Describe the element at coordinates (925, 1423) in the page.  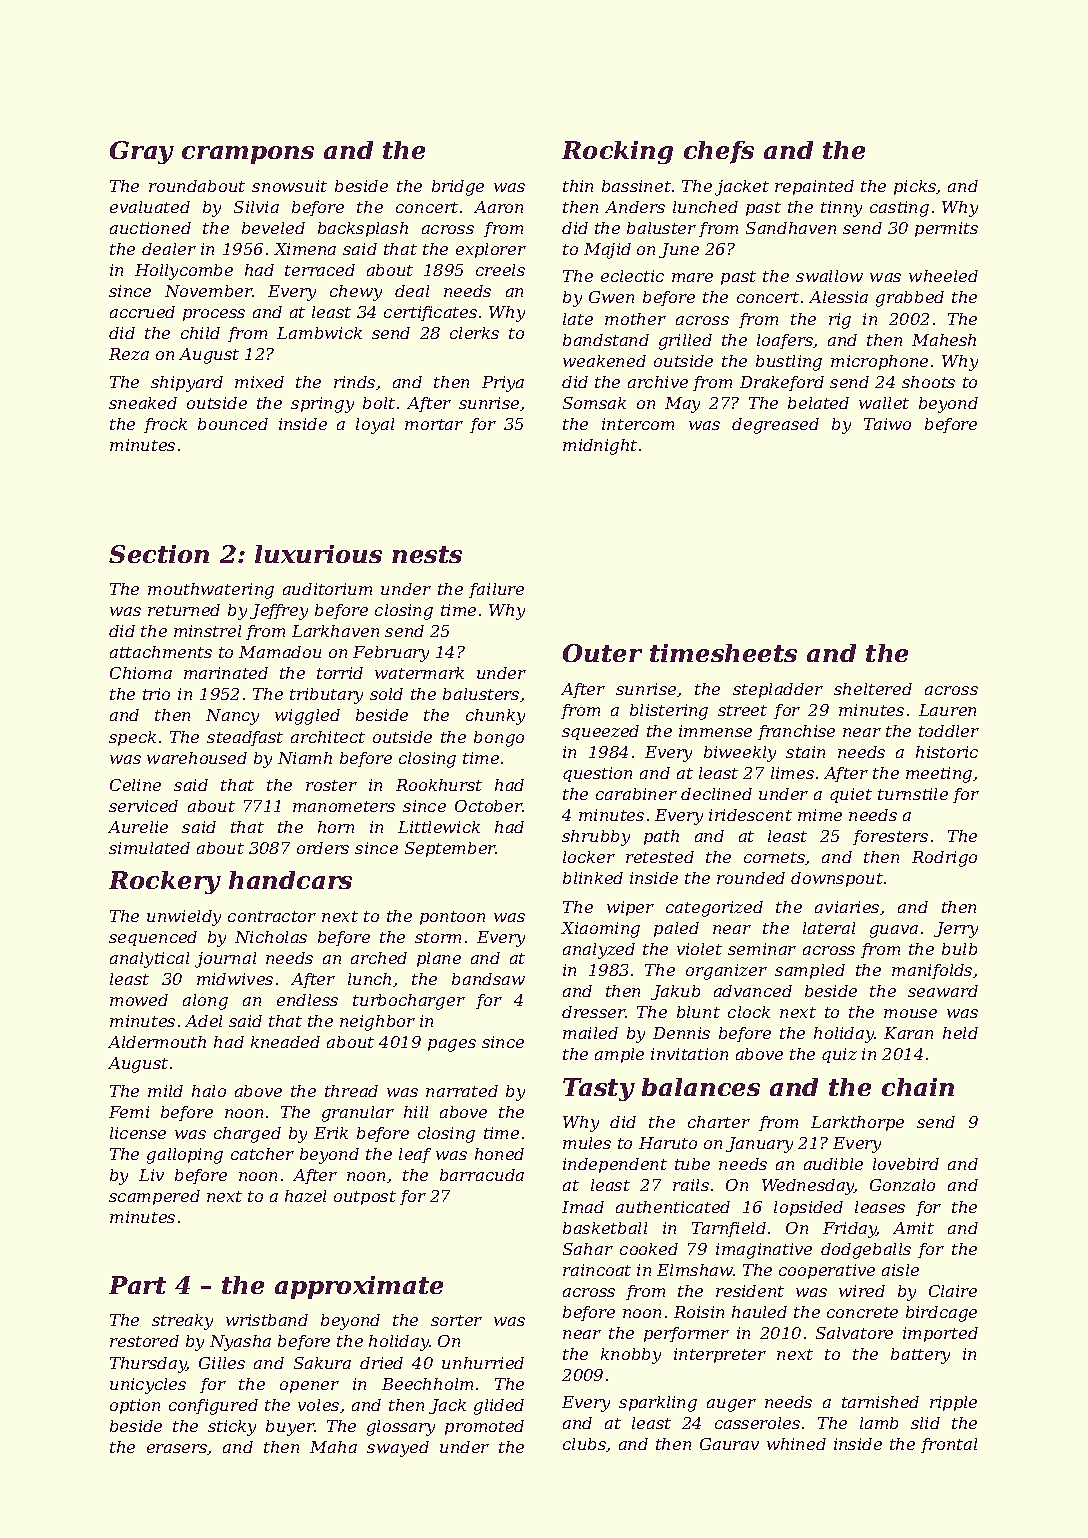
I see `slid` at that location.
